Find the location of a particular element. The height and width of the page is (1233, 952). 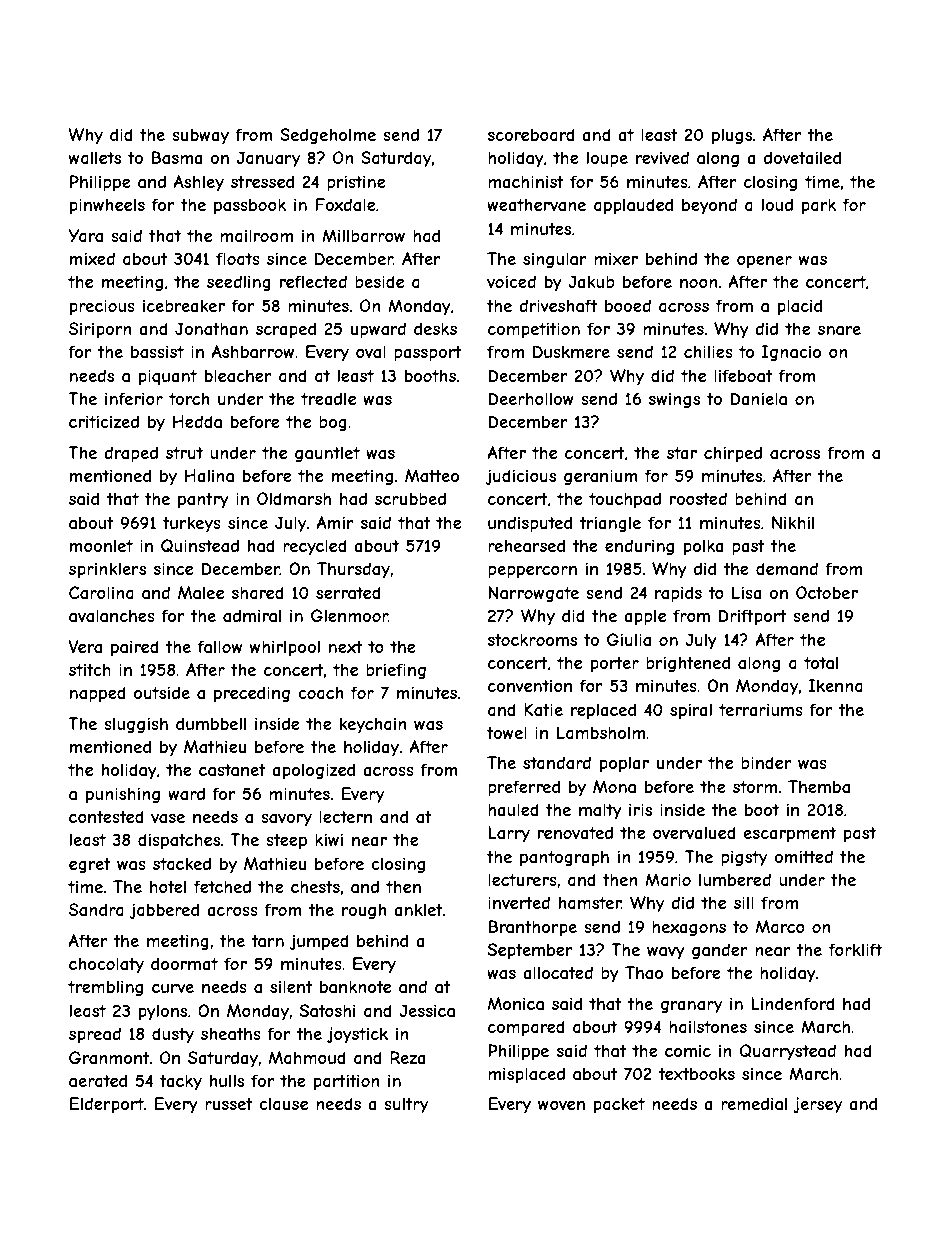

sluggish is located at coordinates (136, 725).
